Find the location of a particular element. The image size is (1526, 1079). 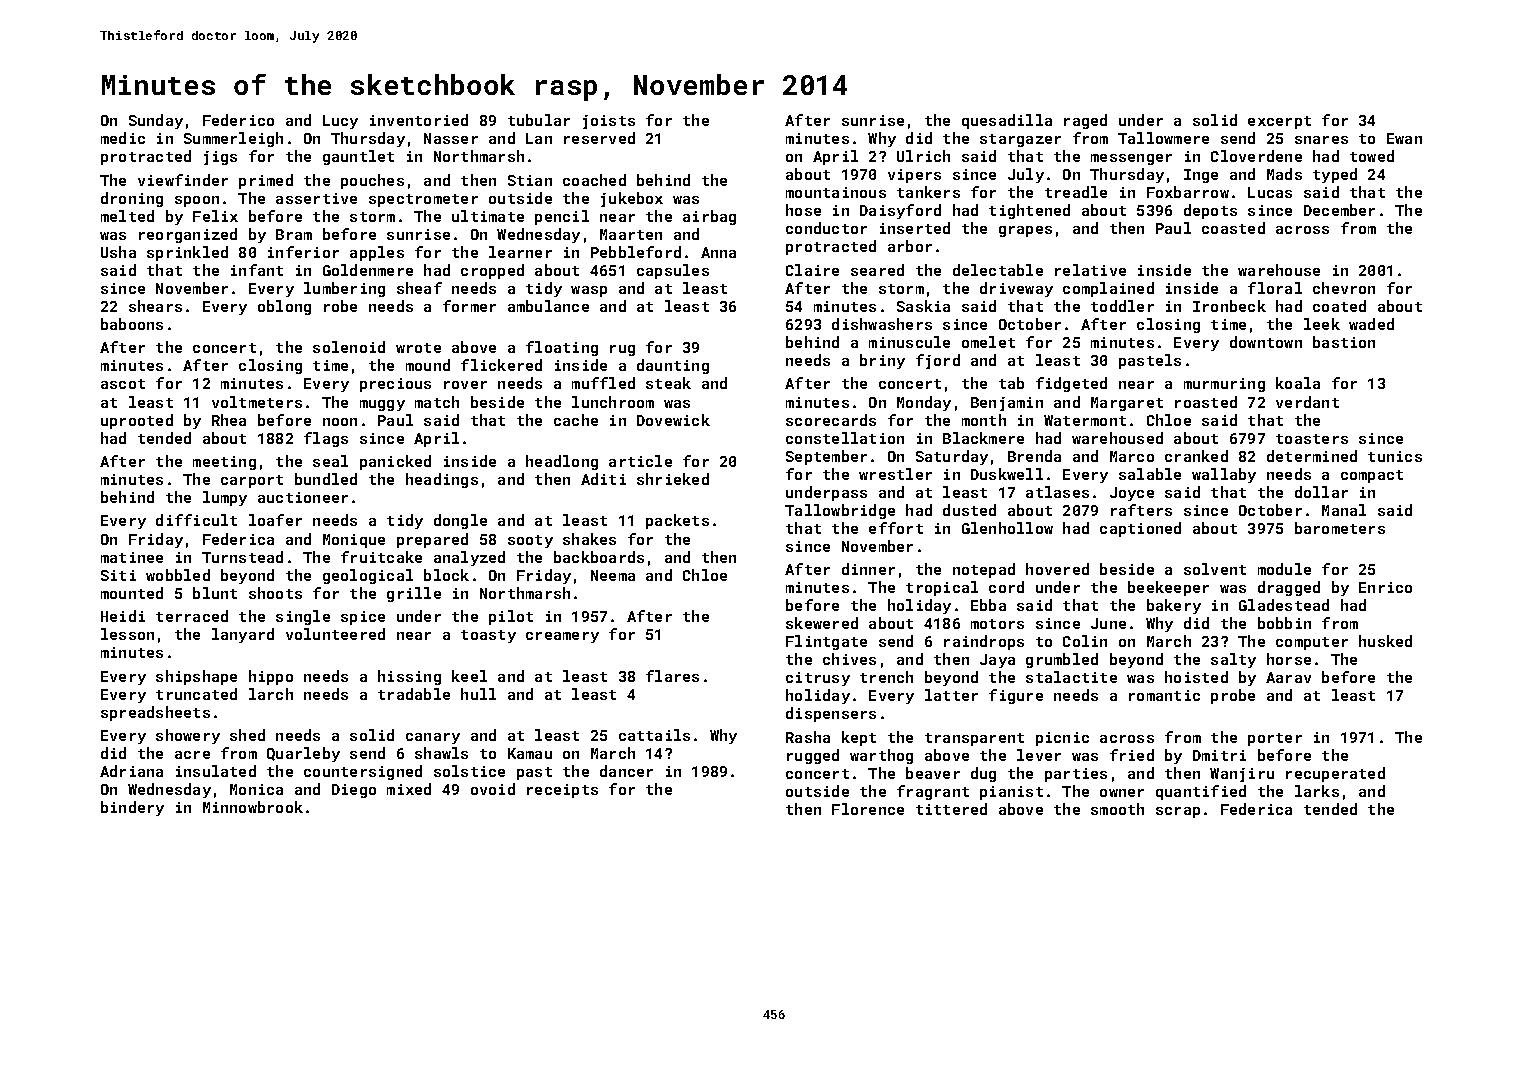

Monique is located at coordinates (354, 541).
